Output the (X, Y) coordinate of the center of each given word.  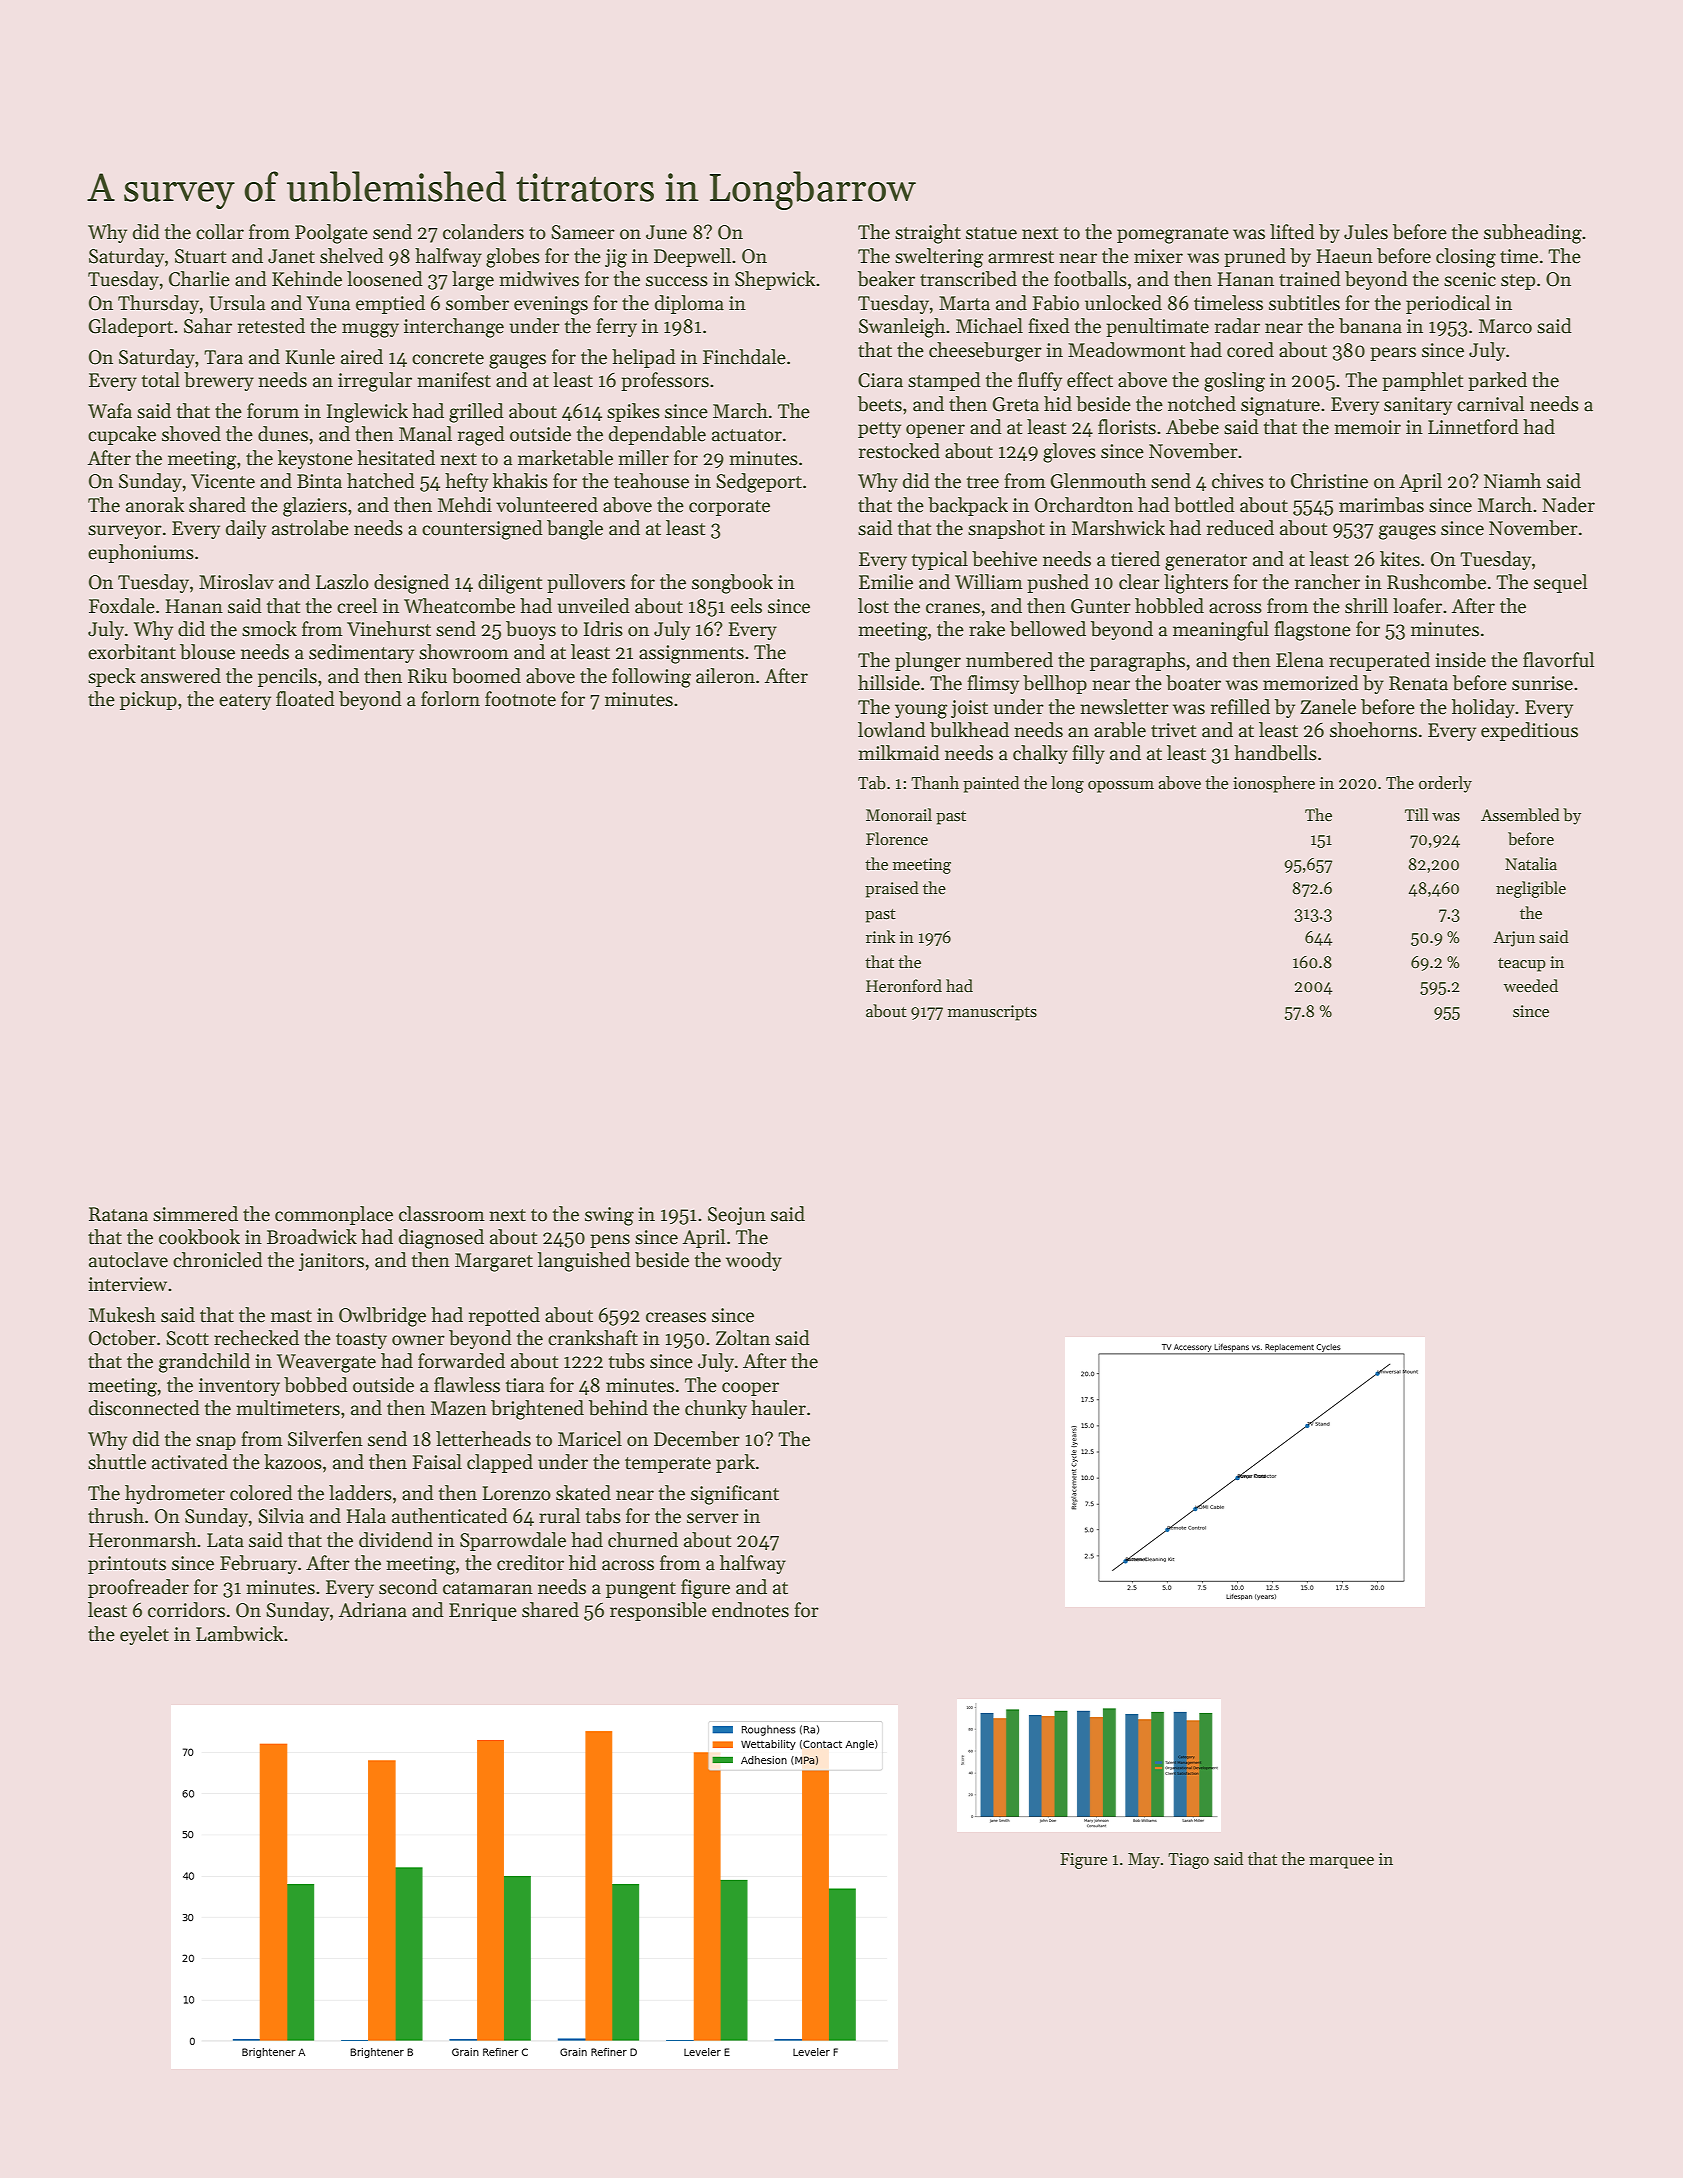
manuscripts (992, 1013)
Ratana (118, 1214)
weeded (1531, 985)
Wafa (110, 411)
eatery (245, 702)
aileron (725, 676)
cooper (750, 1389)
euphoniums (141, 553)
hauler (778, 1408)
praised (892, 889)
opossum (1121, 787)
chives (1238, 481)
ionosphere (1274, 784)
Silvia (281, 1516)
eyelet (144, 1635)
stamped (944, 381)
